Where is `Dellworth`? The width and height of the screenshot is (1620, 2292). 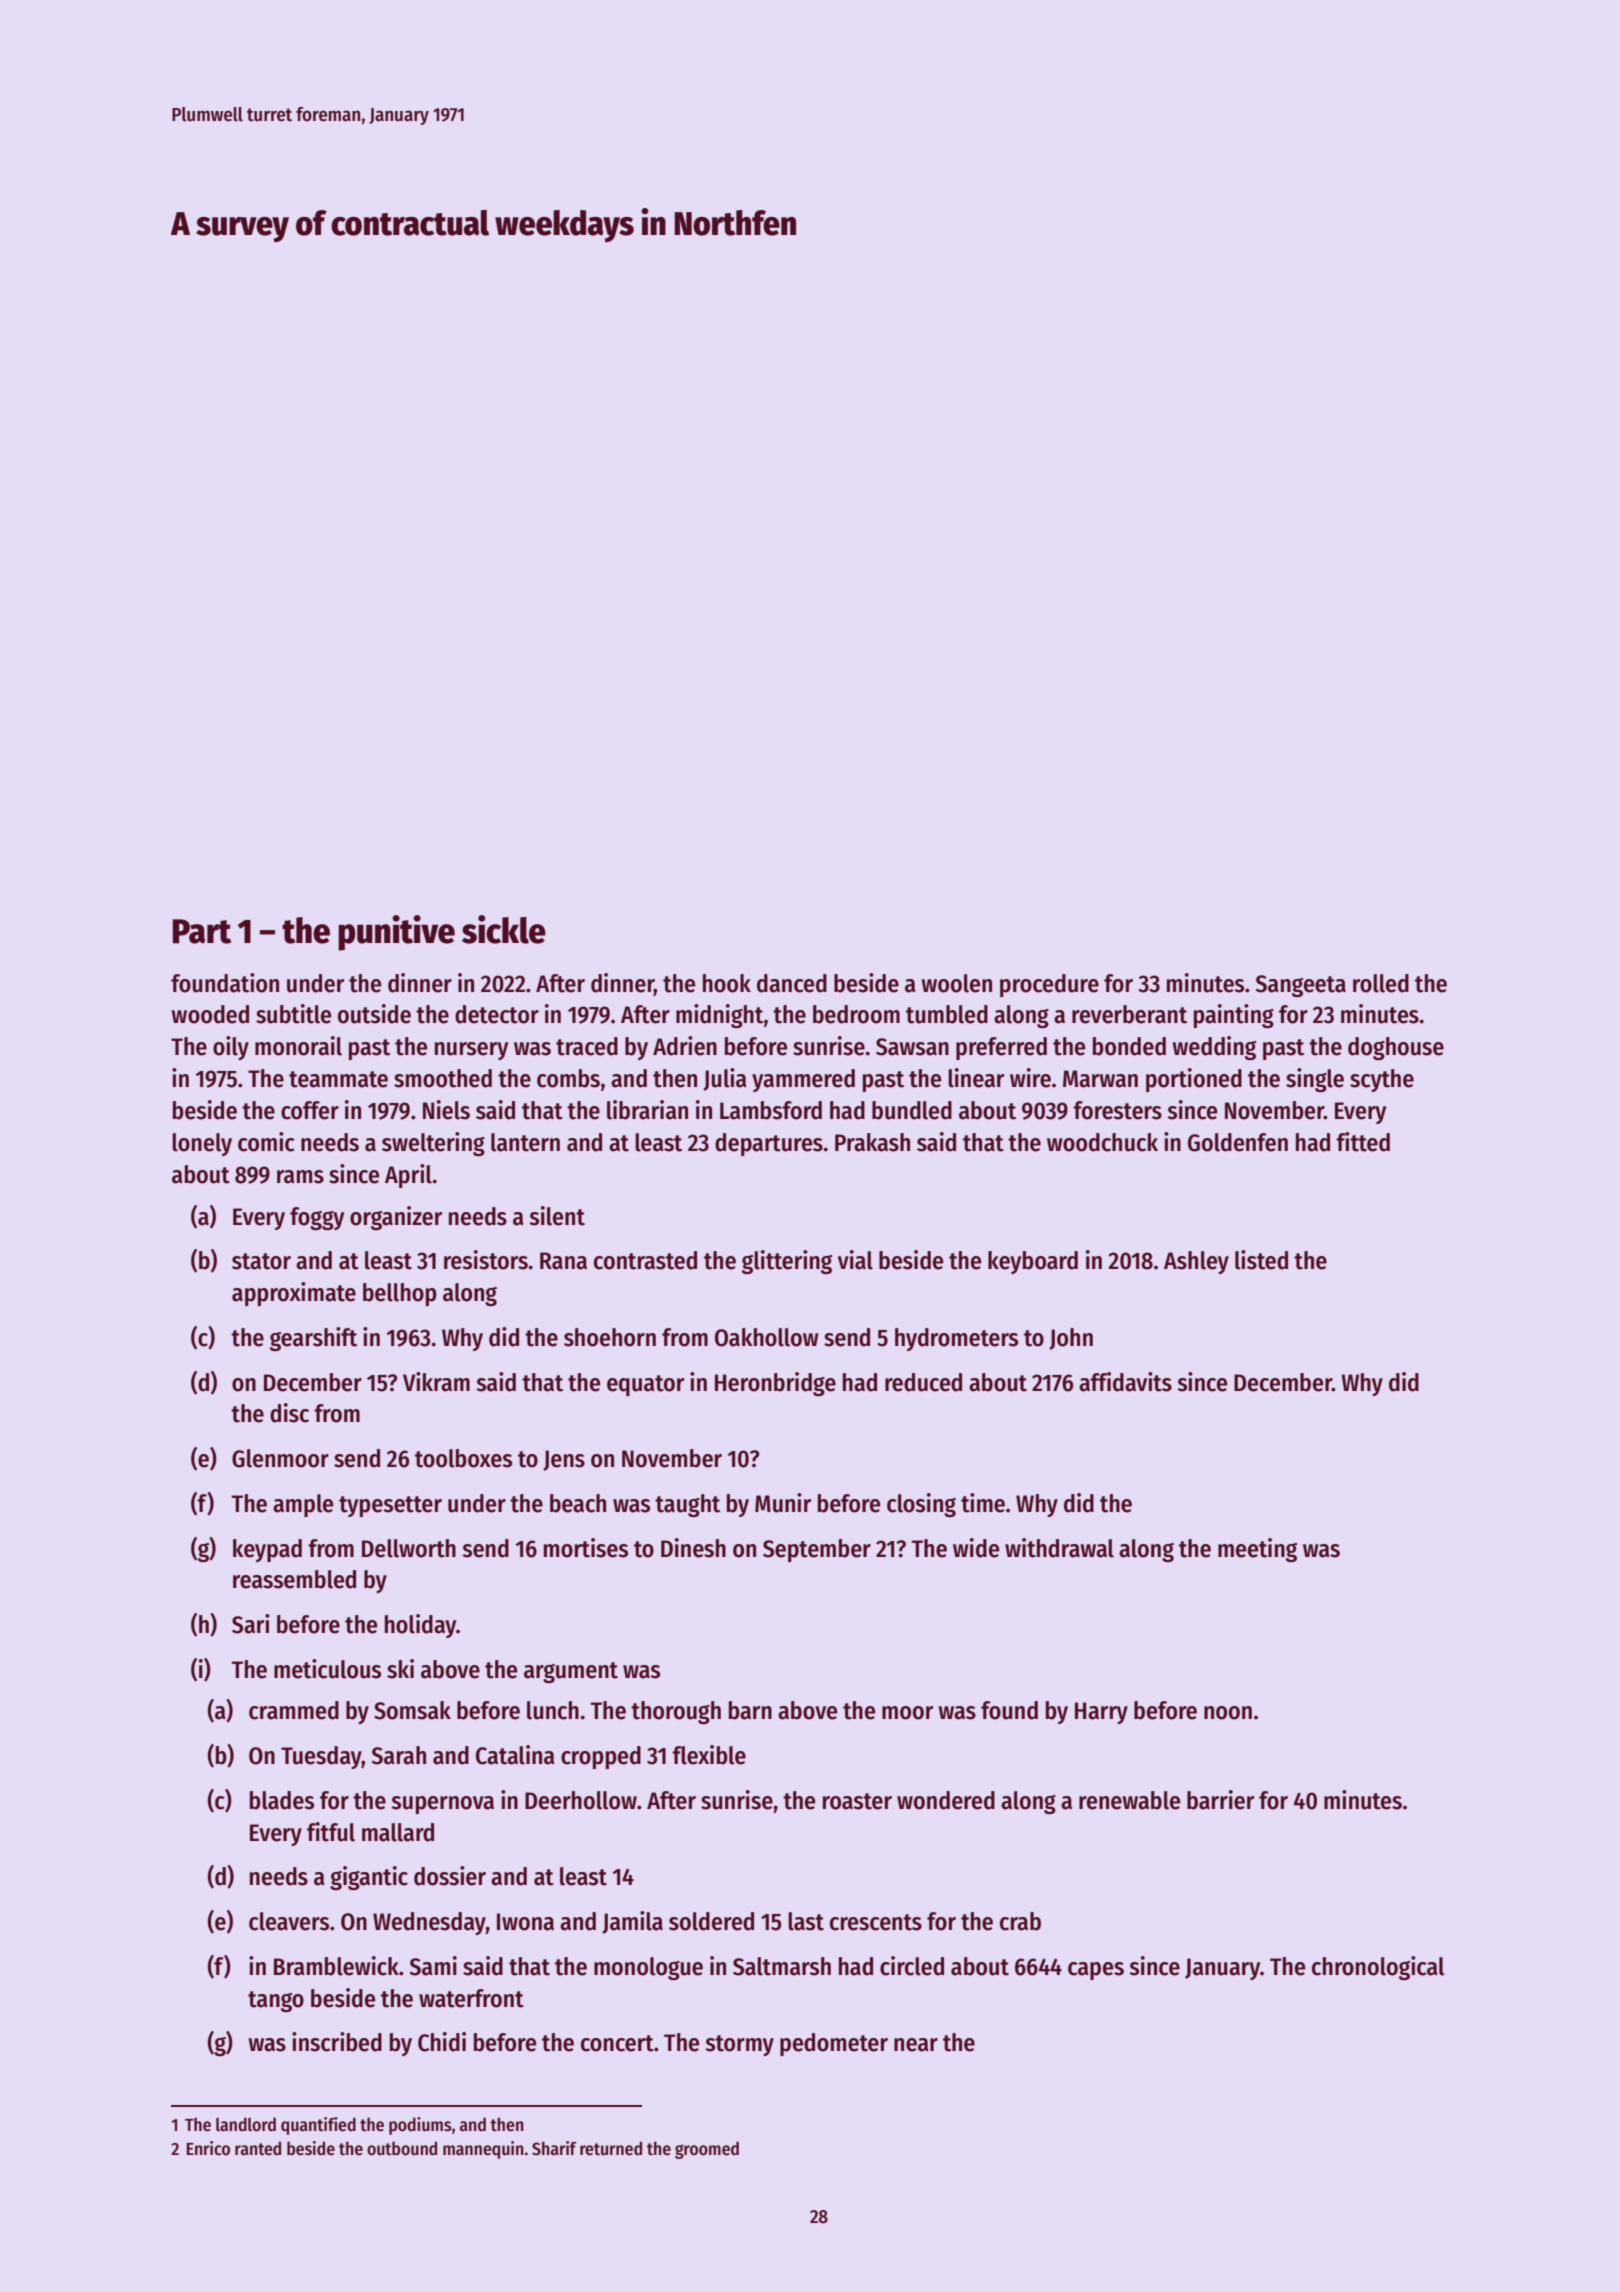
Dellworth is located at coordinates (409, 1548).
